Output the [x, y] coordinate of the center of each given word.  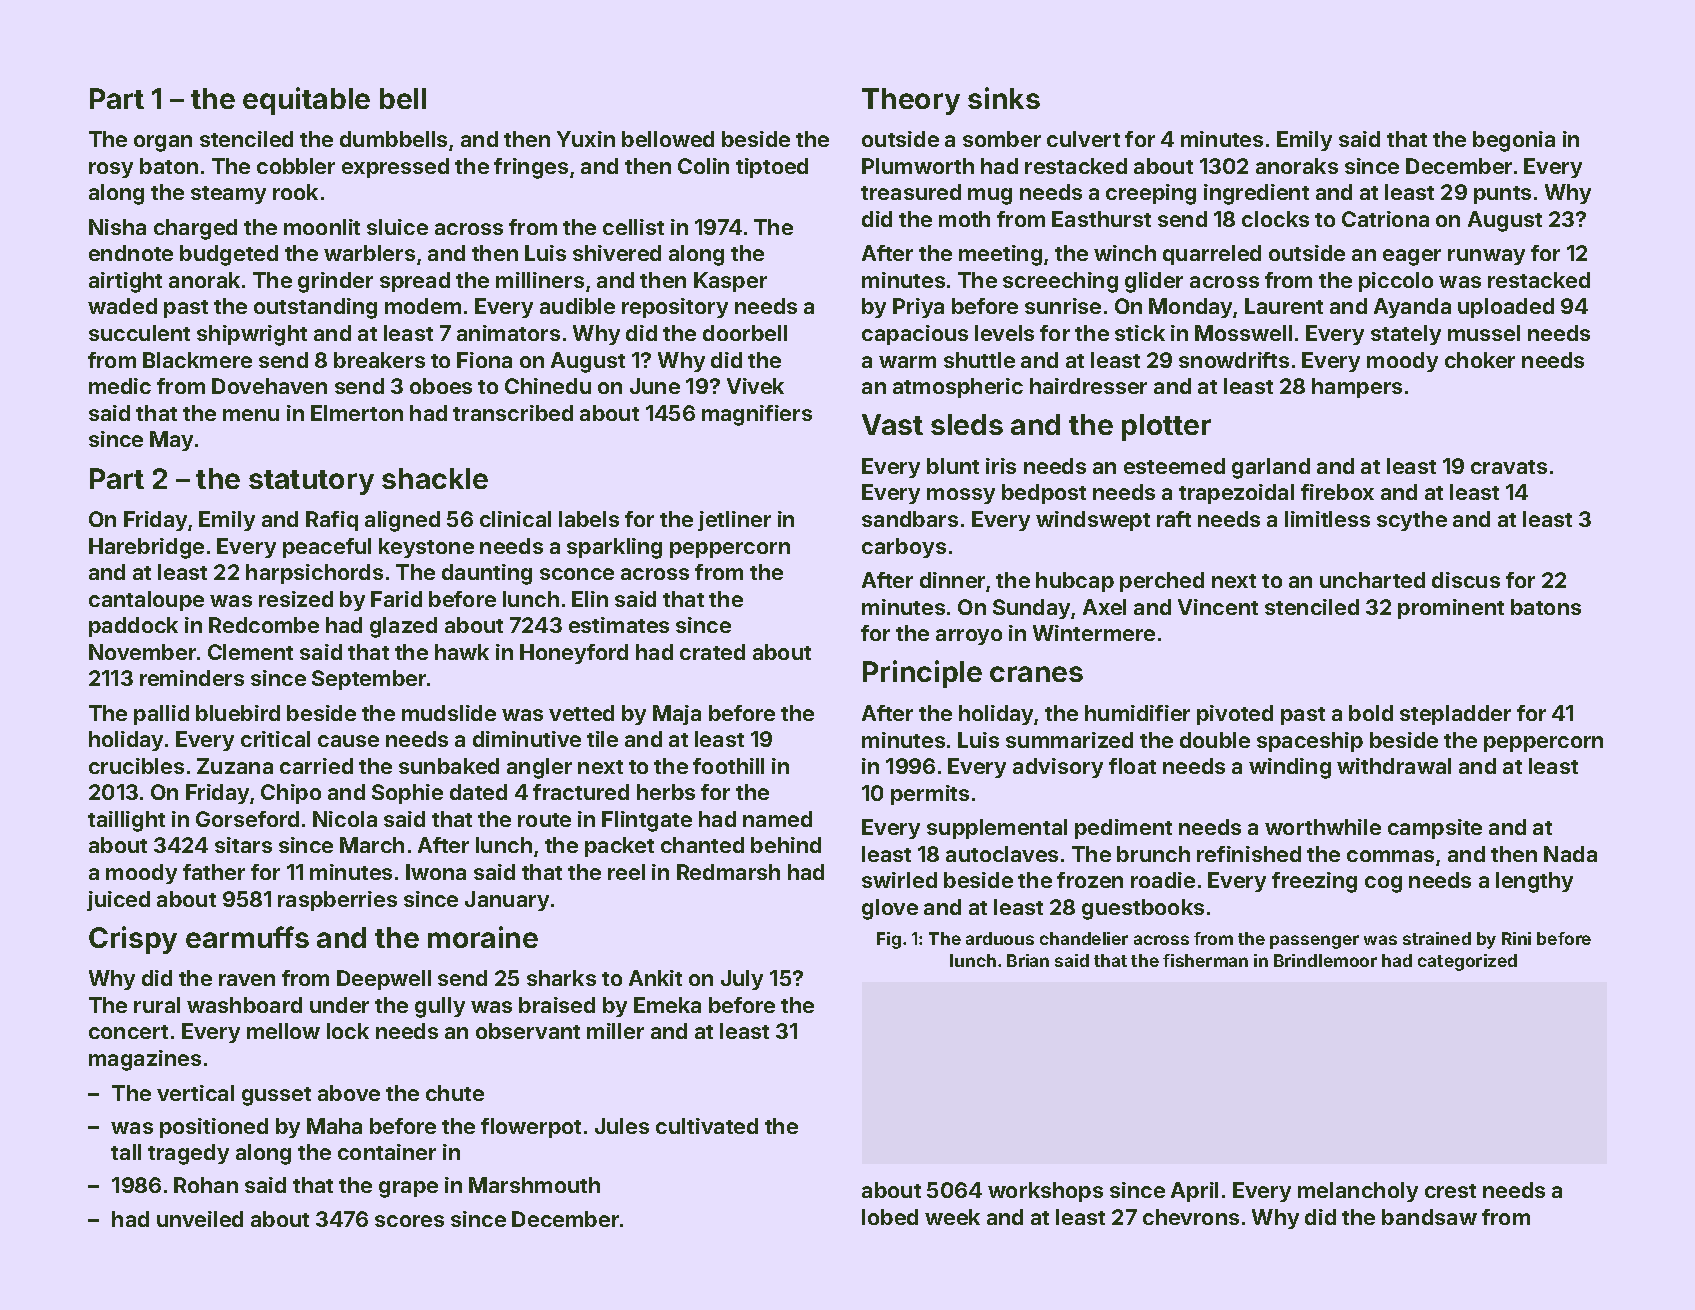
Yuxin [586, 139]
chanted [702, 845]
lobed [890, 1217]
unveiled [200, 1219]
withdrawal [1394, 766]
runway [1486, 257]
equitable [306, 101]
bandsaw [1429, 1217]
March [372, 845]
